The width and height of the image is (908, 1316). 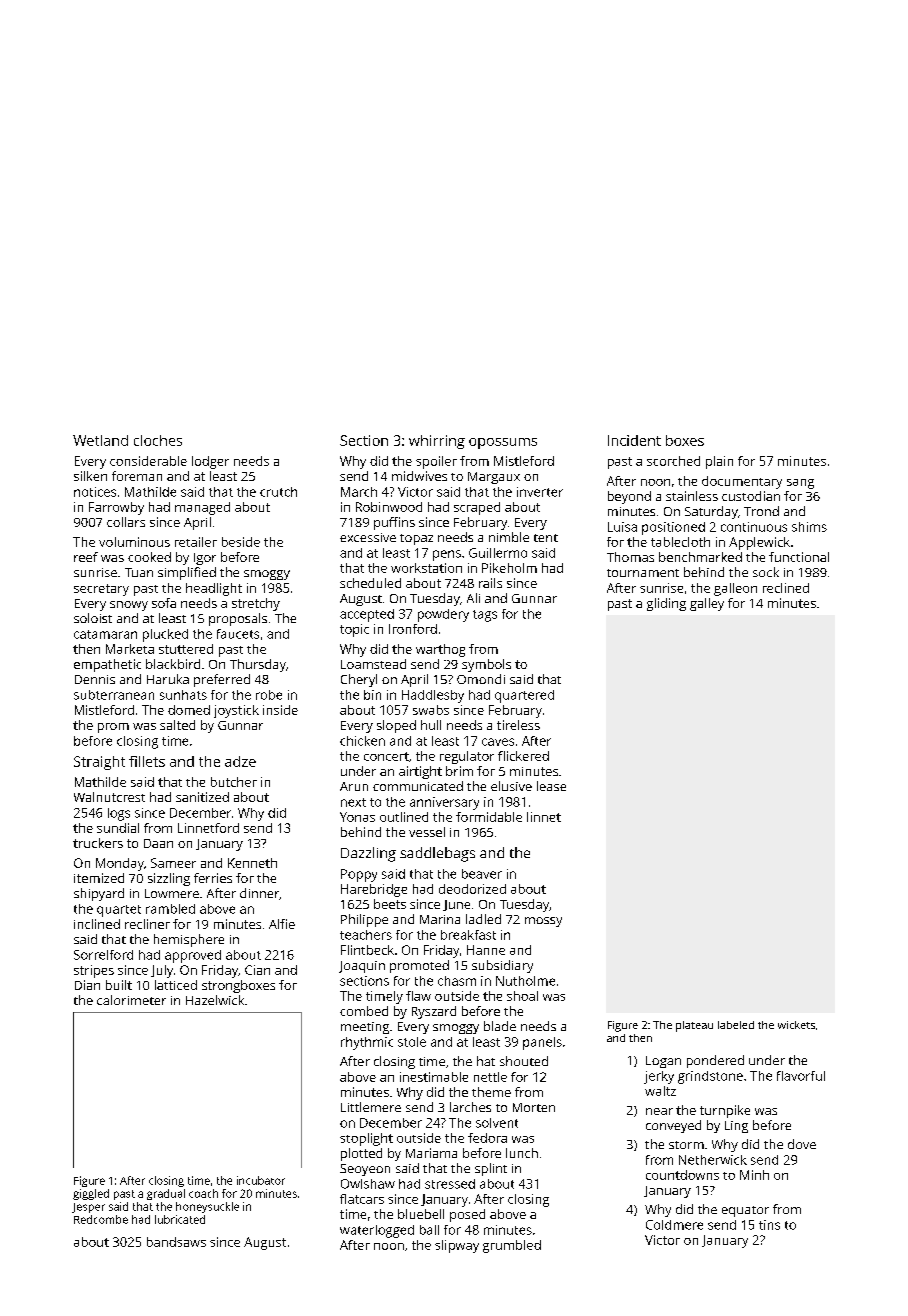 What do you see at coordinates (176, 1242) in the image?
I see `bandsaws` at bounding box center [176, 1242].
